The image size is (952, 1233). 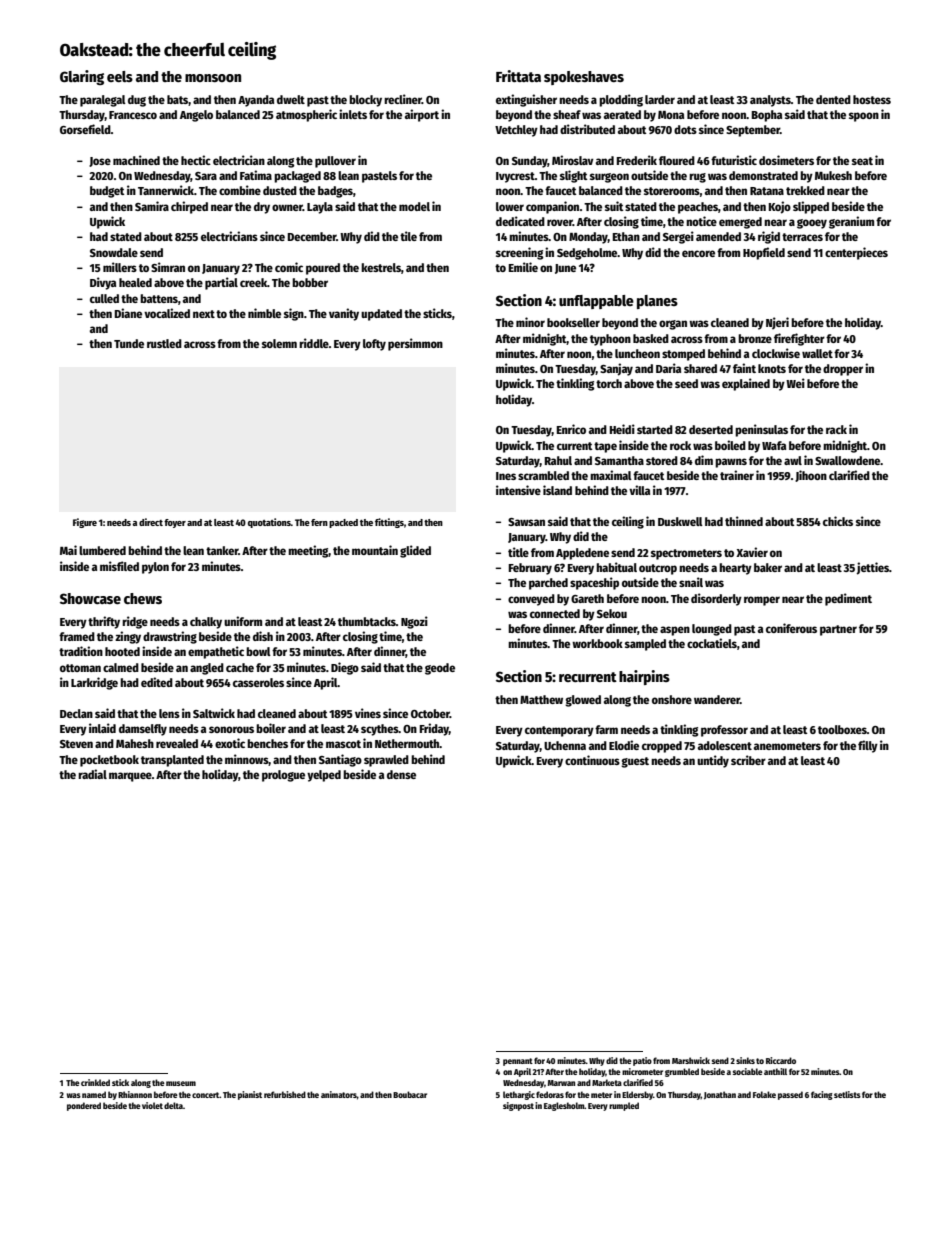 What do you see at coordinates (181, 1083) in the image?
I see `museum` at bounding box center [181, 1083].
